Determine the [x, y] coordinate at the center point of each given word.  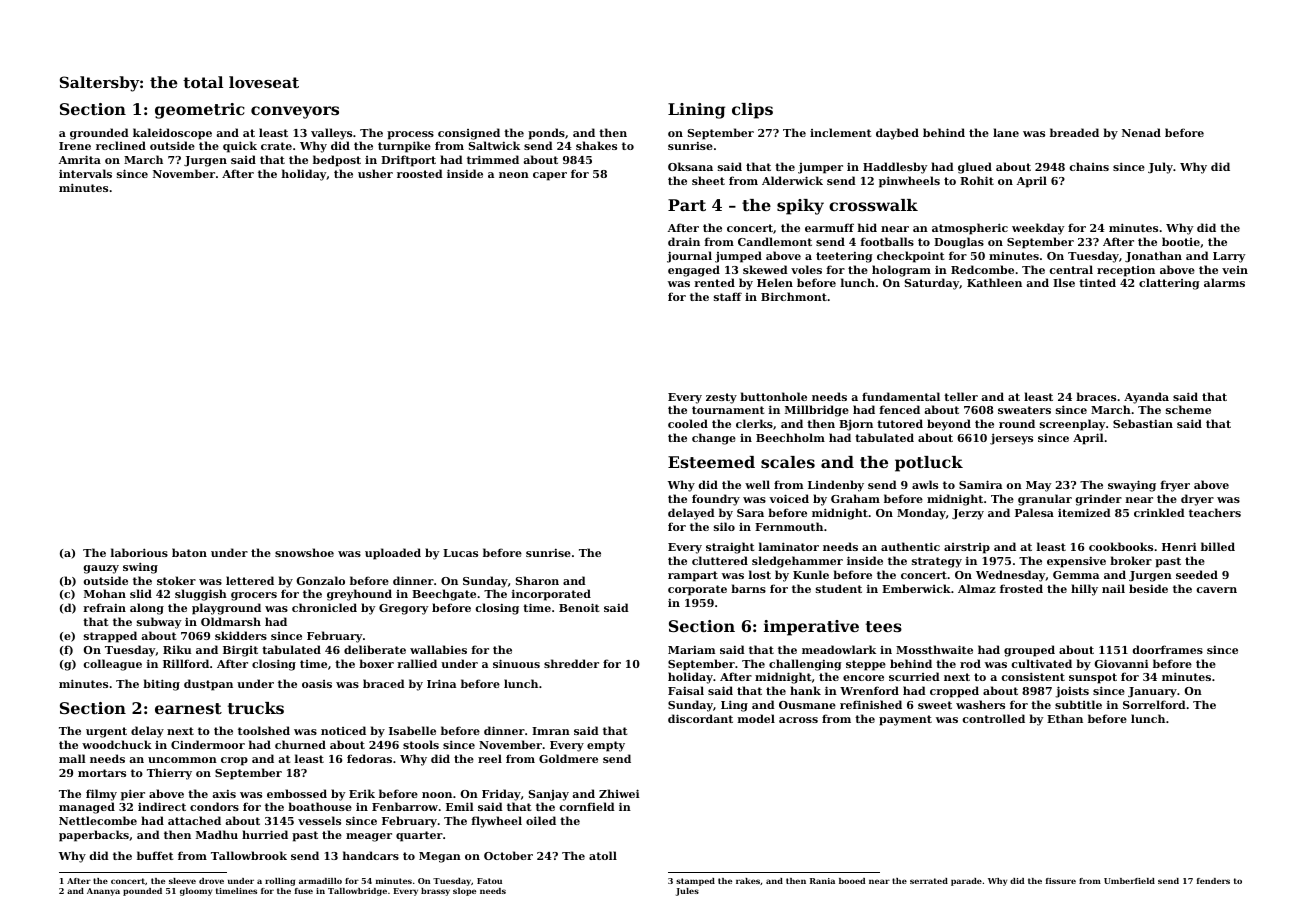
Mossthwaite [934, 649]
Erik [362, 793]
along [147, 609]
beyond [949, 425]
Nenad [1141, 132]
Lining [696, 111]
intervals [85, 173]
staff [728, 296]
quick [240, 147]
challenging [805, 665]
